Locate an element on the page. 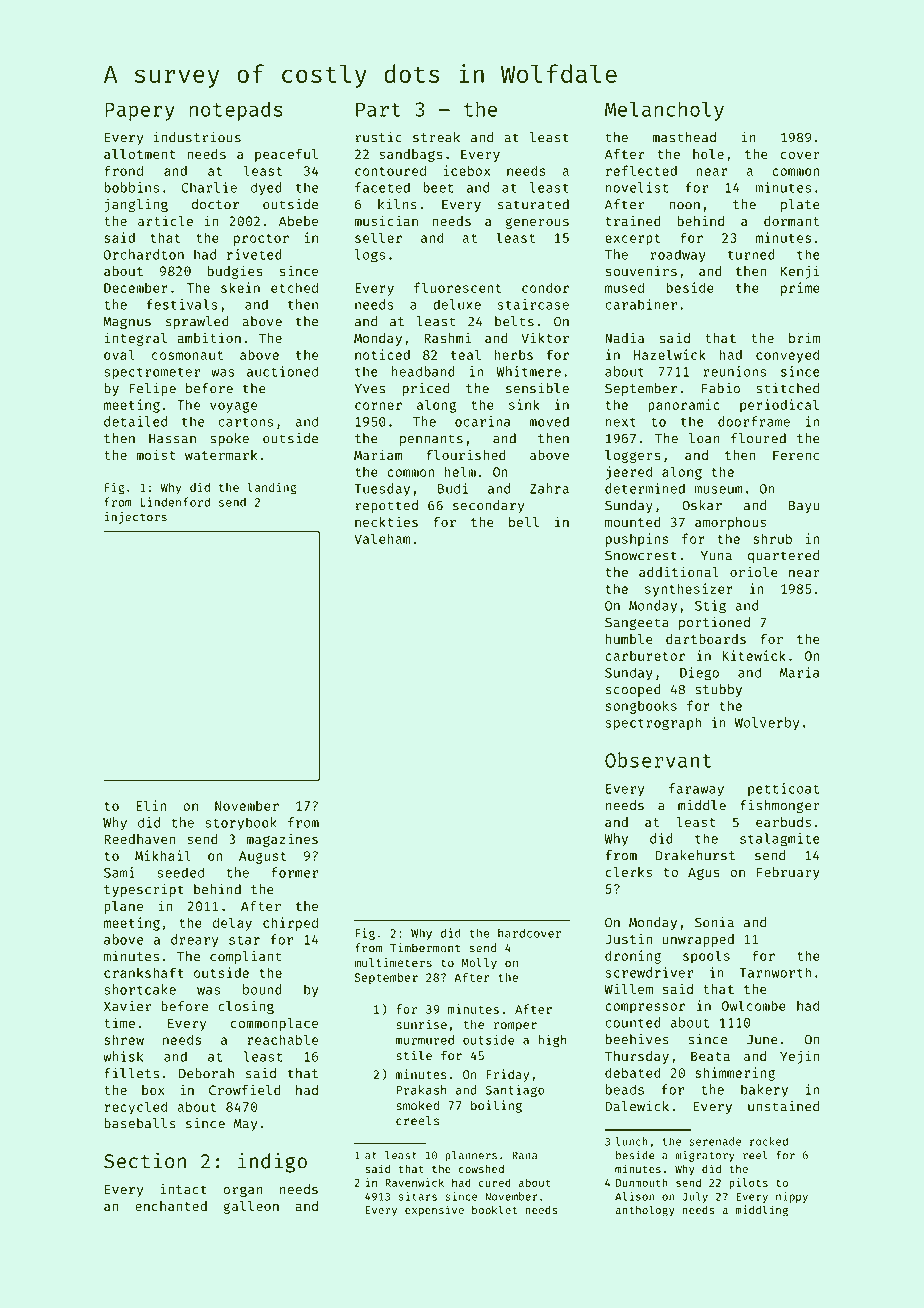 The width and height of the image is (924, 1308). compressor is located at coordinates (645, 1008).
